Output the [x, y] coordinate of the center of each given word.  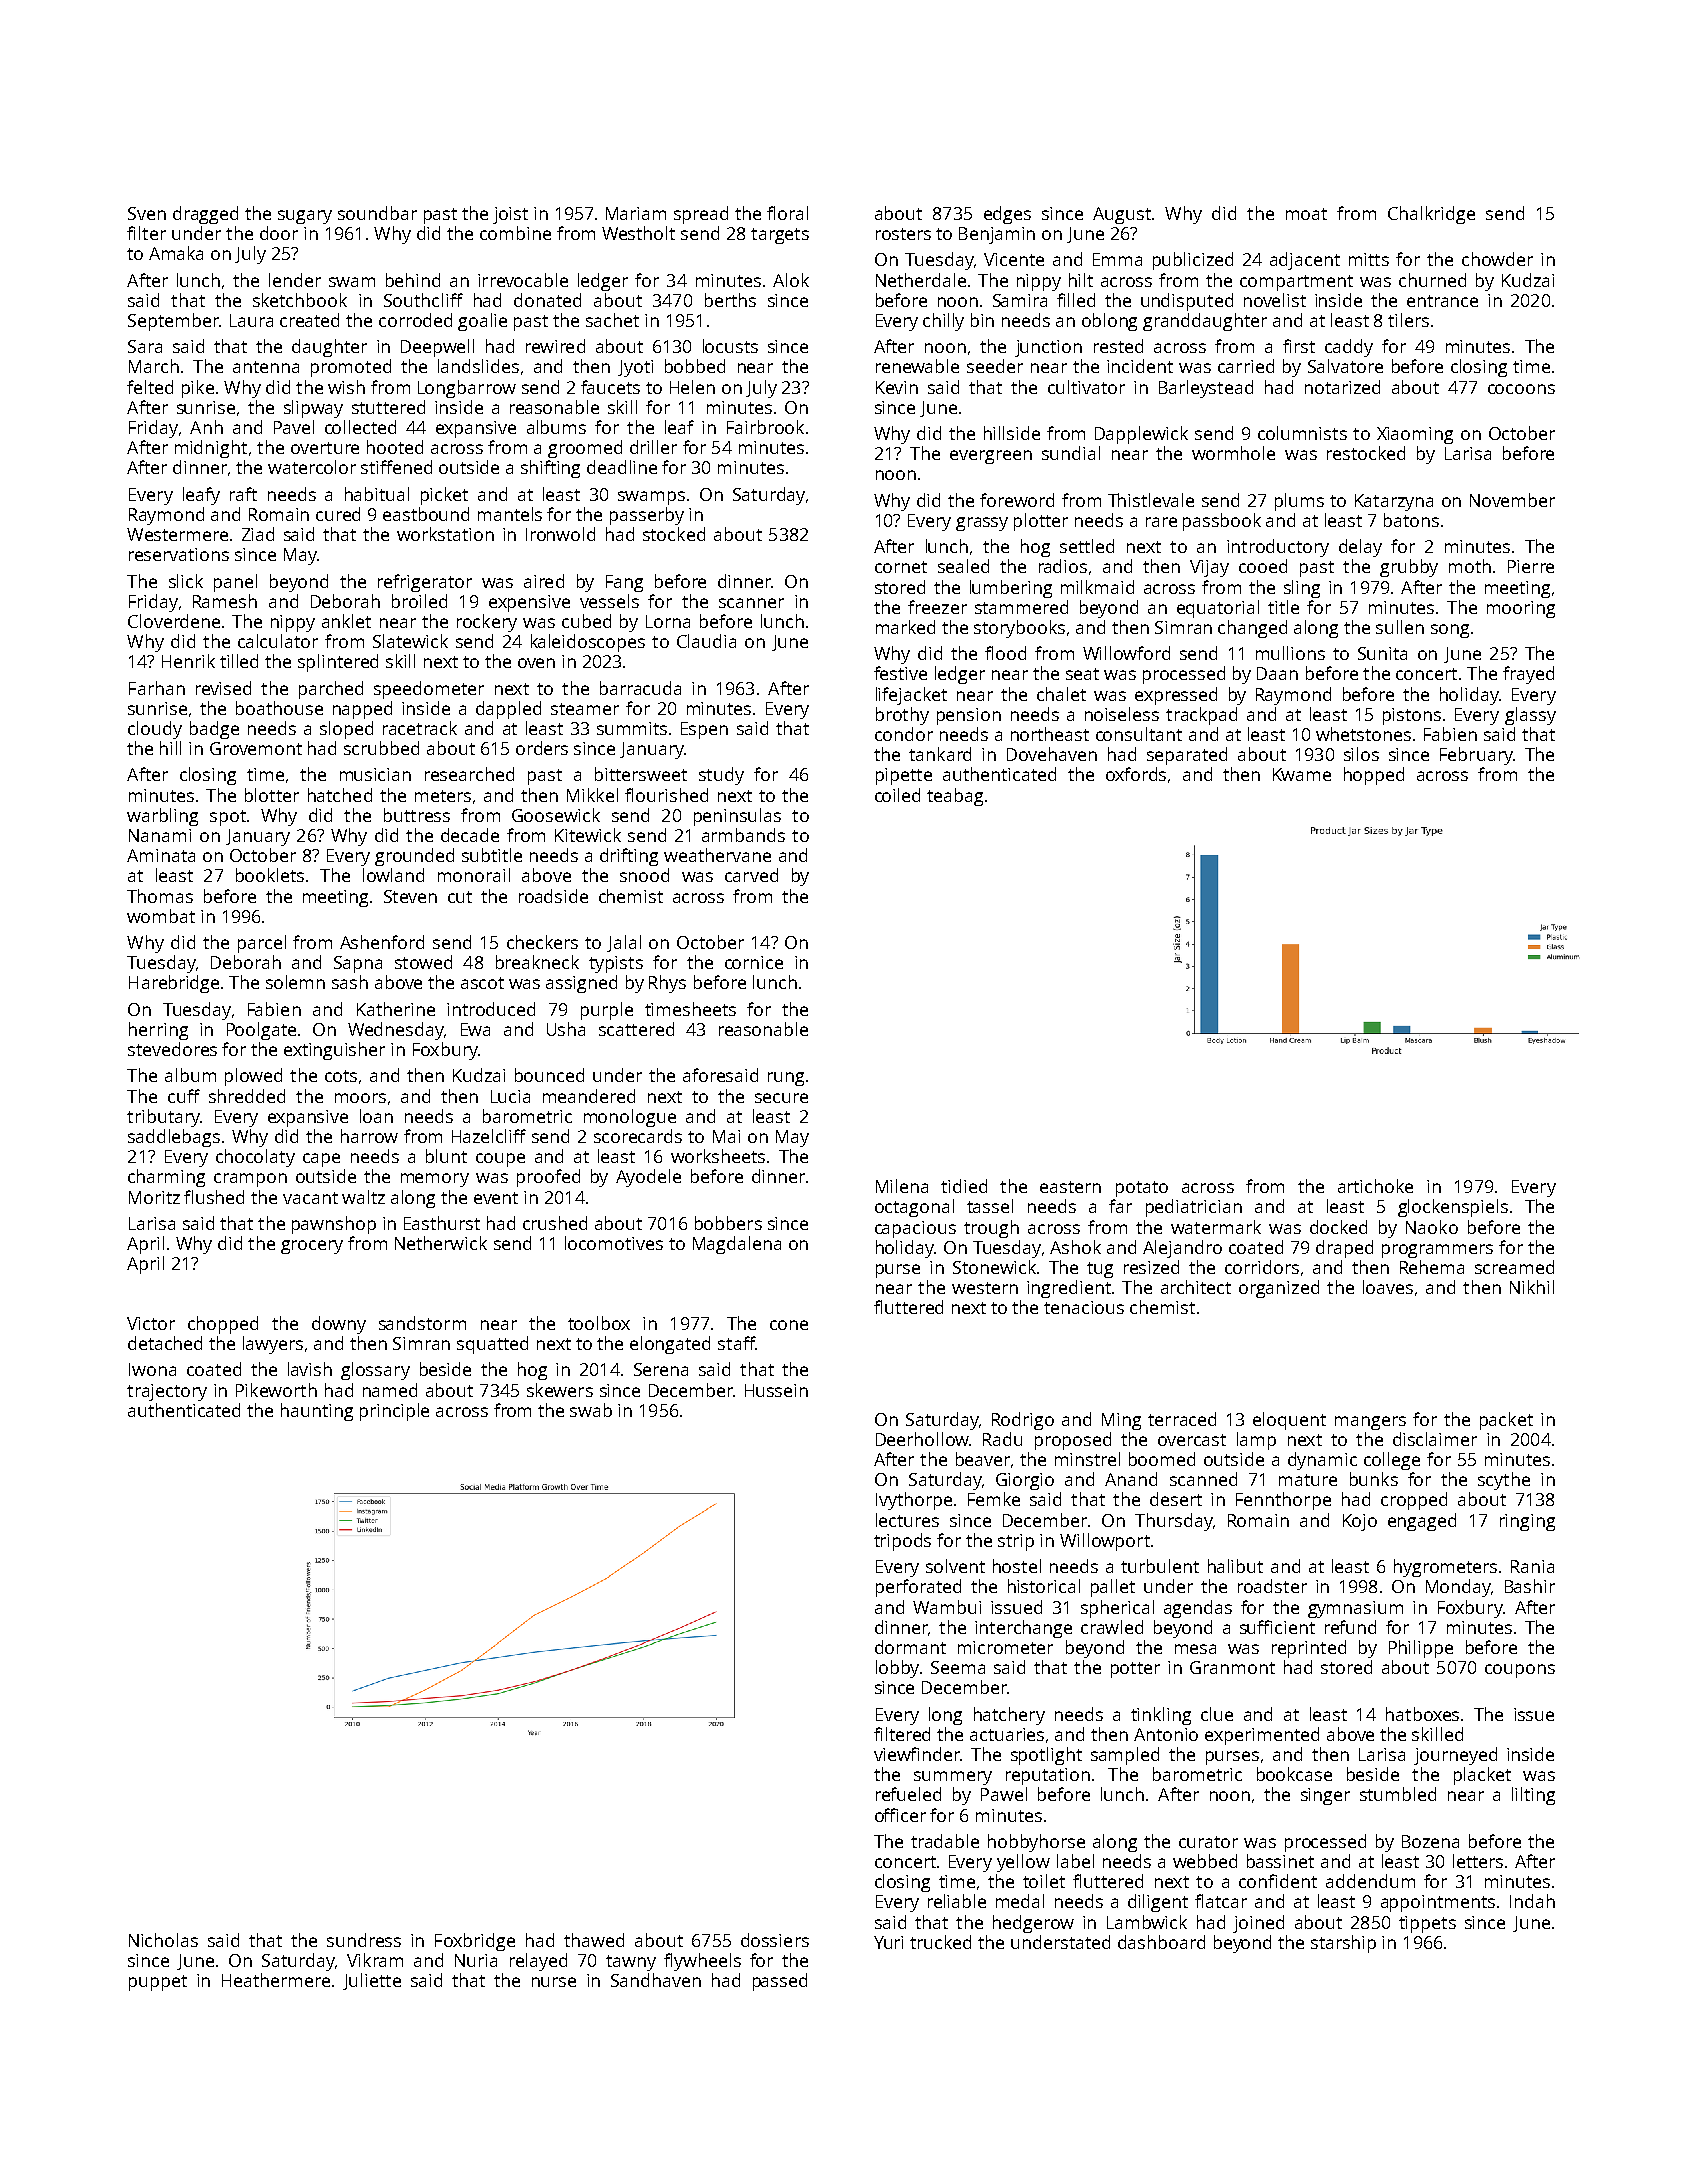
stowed [423, 962]
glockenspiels [1453, 1208]
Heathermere [276, 1980]
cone [789, 1325]
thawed [594, 1940]
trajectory [167, 1392]
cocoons [1521, 389]
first [1299, 346]
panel [235, 583]
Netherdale [921, 280]
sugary [305, 217]
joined [1258, 1924]
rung [786, 1079]
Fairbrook [765, 427]
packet [1506, 1421]
